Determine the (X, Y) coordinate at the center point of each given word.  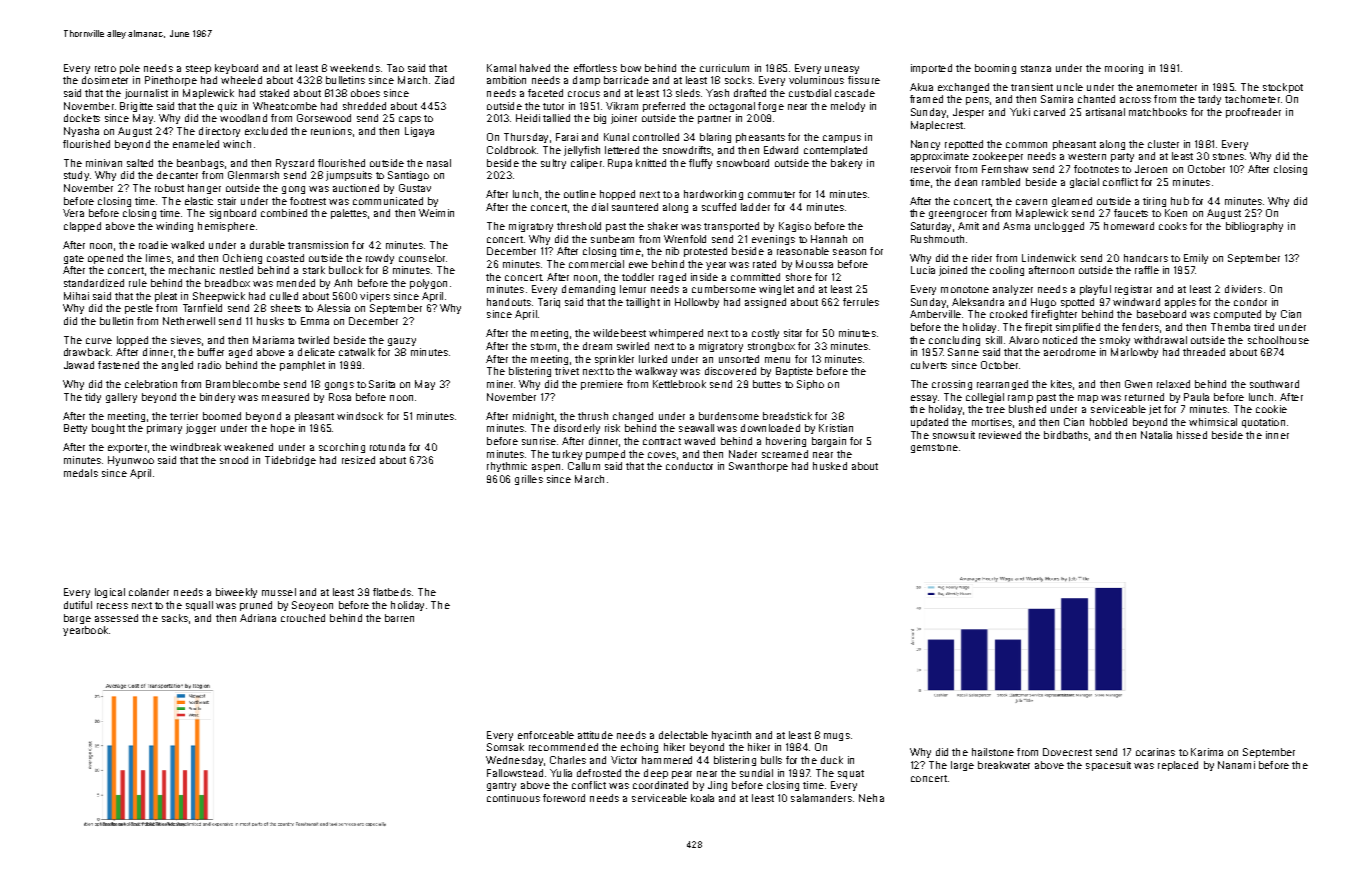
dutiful (78, 605)
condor (1250, 302)
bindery (217, 398)
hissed (1192, 435)
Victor (624, 760)
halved (535, 68)
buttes (767, 384)
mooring (1124, 69)
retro (105, 68)
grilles (529, 480)
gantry (501, 786)
